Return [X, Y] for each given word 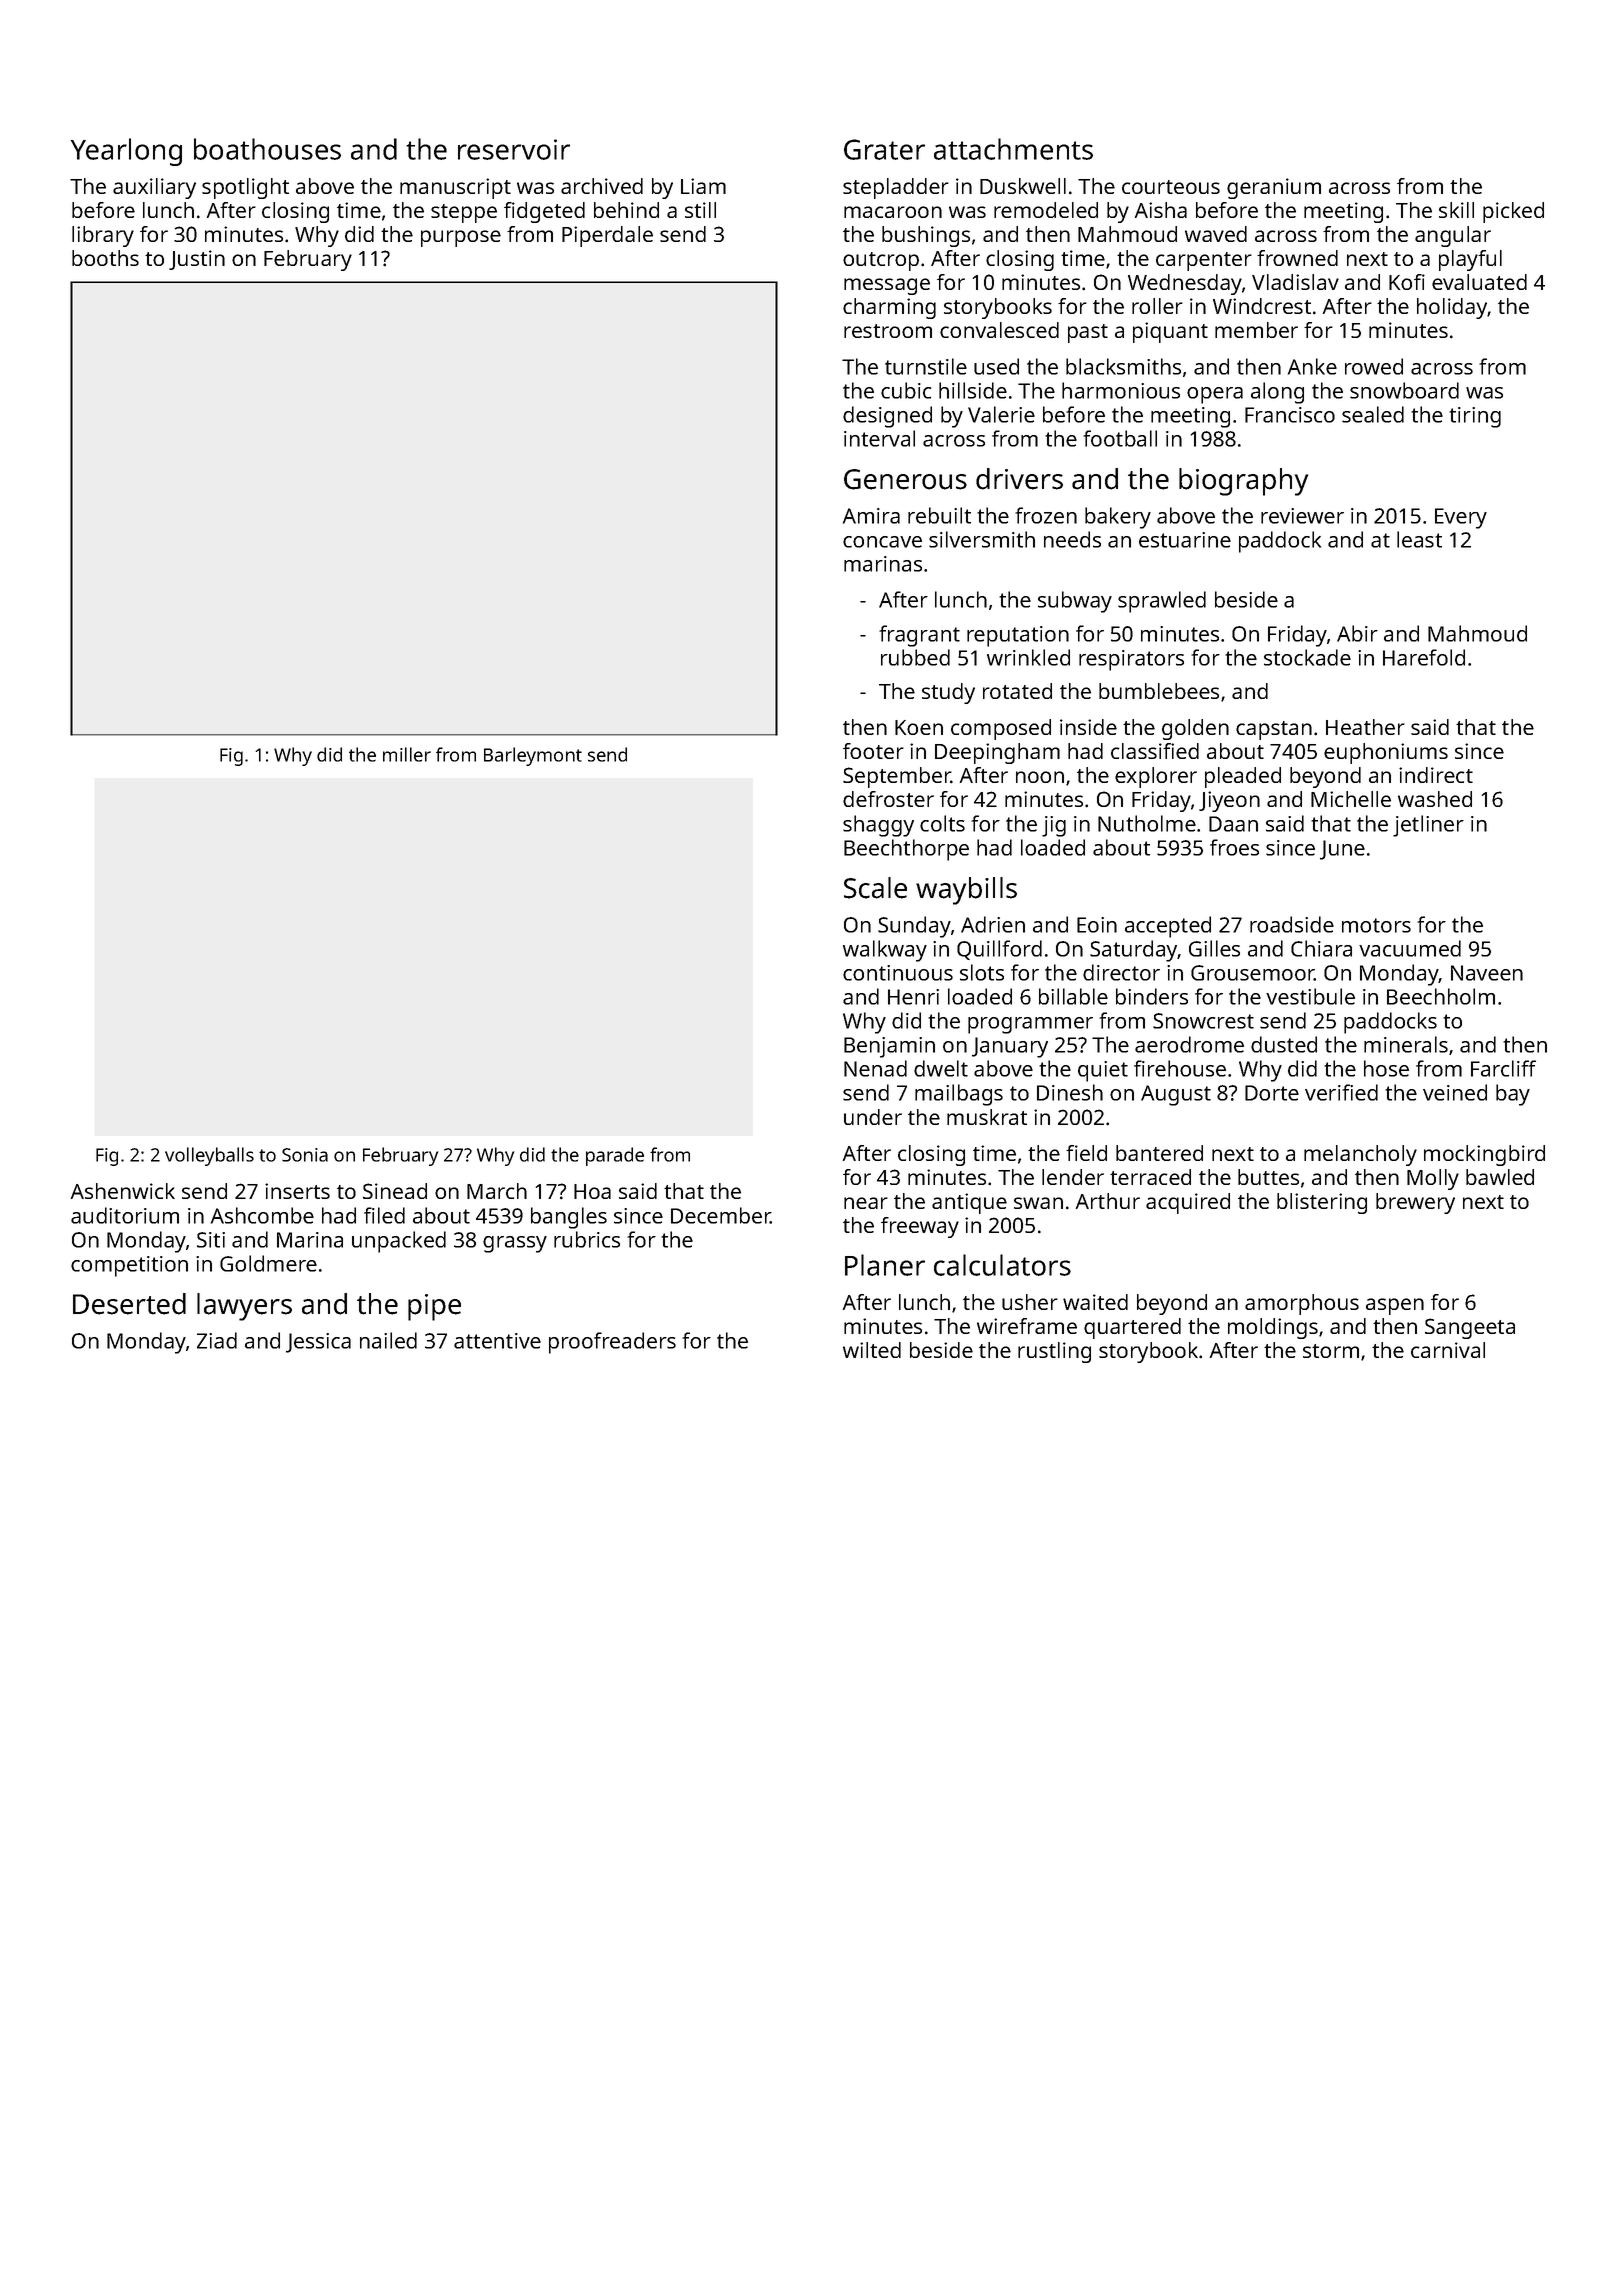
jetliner [1428, 826]
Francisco [1290, 415]
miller [407, 754]
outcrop [881, 261]
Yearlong [126, 152]
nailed [388, 1340]
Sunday [914, 927]
